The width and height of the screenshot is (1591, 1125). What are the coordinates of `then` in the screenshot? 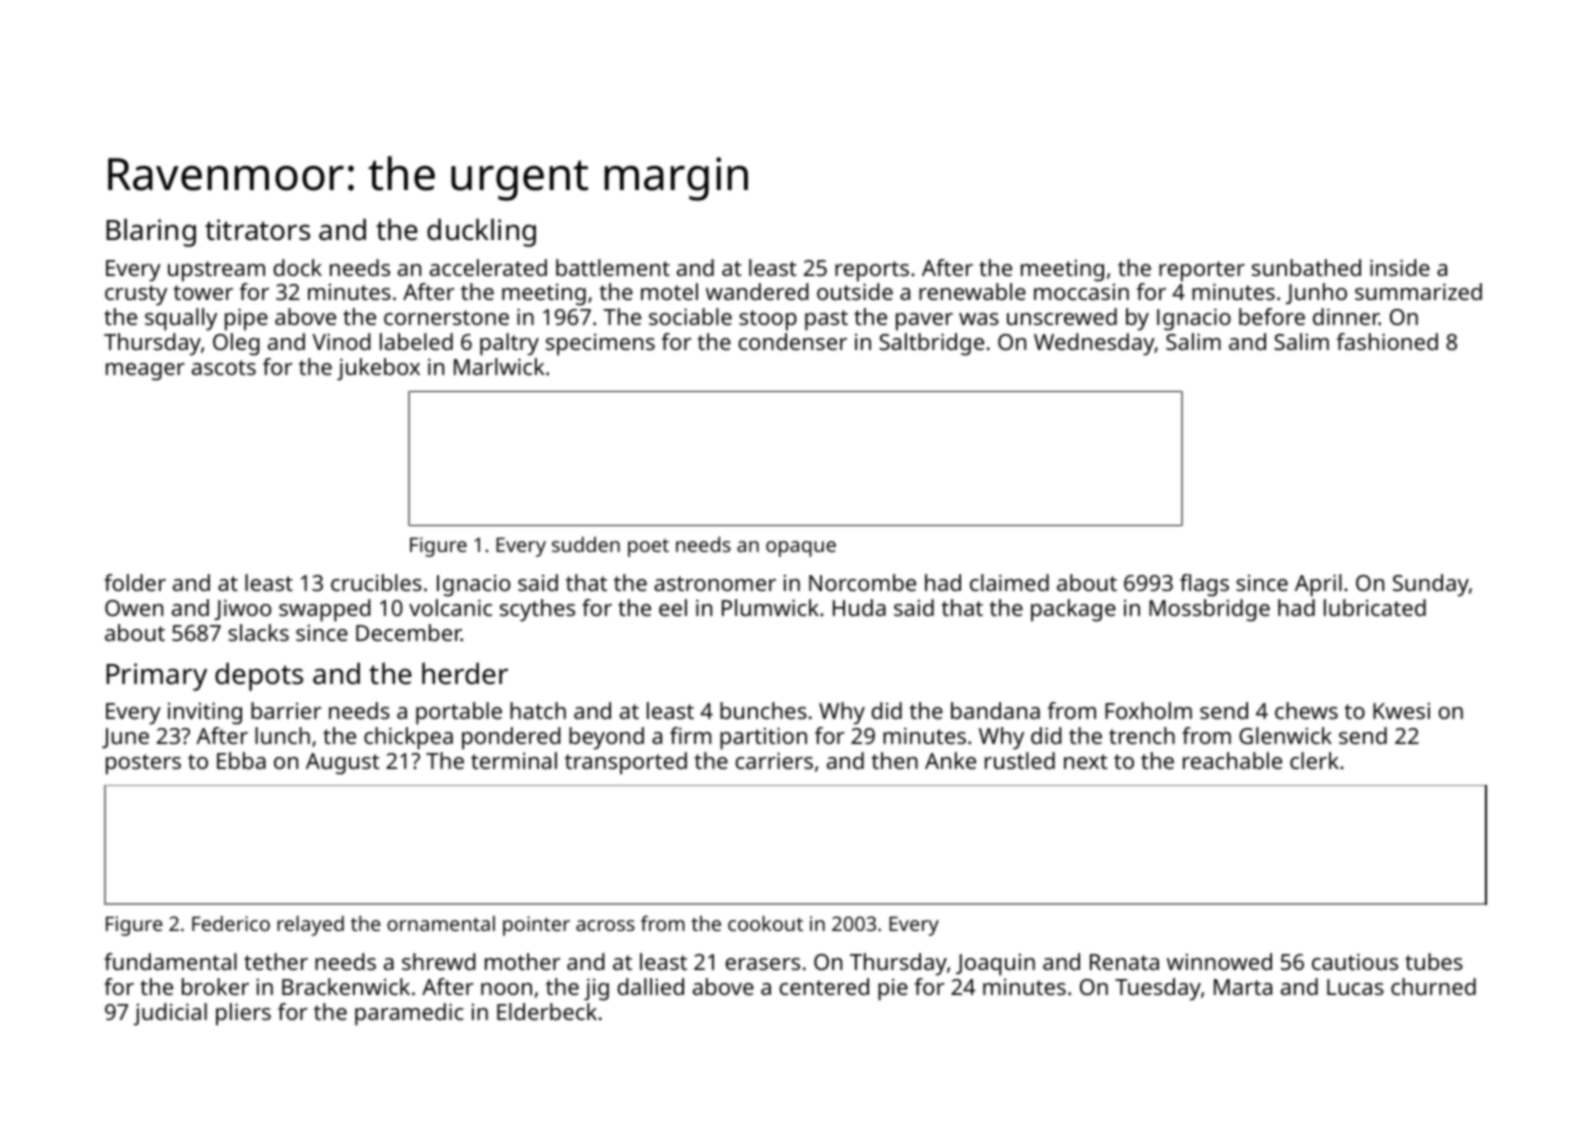 It's located at (895, 760).
